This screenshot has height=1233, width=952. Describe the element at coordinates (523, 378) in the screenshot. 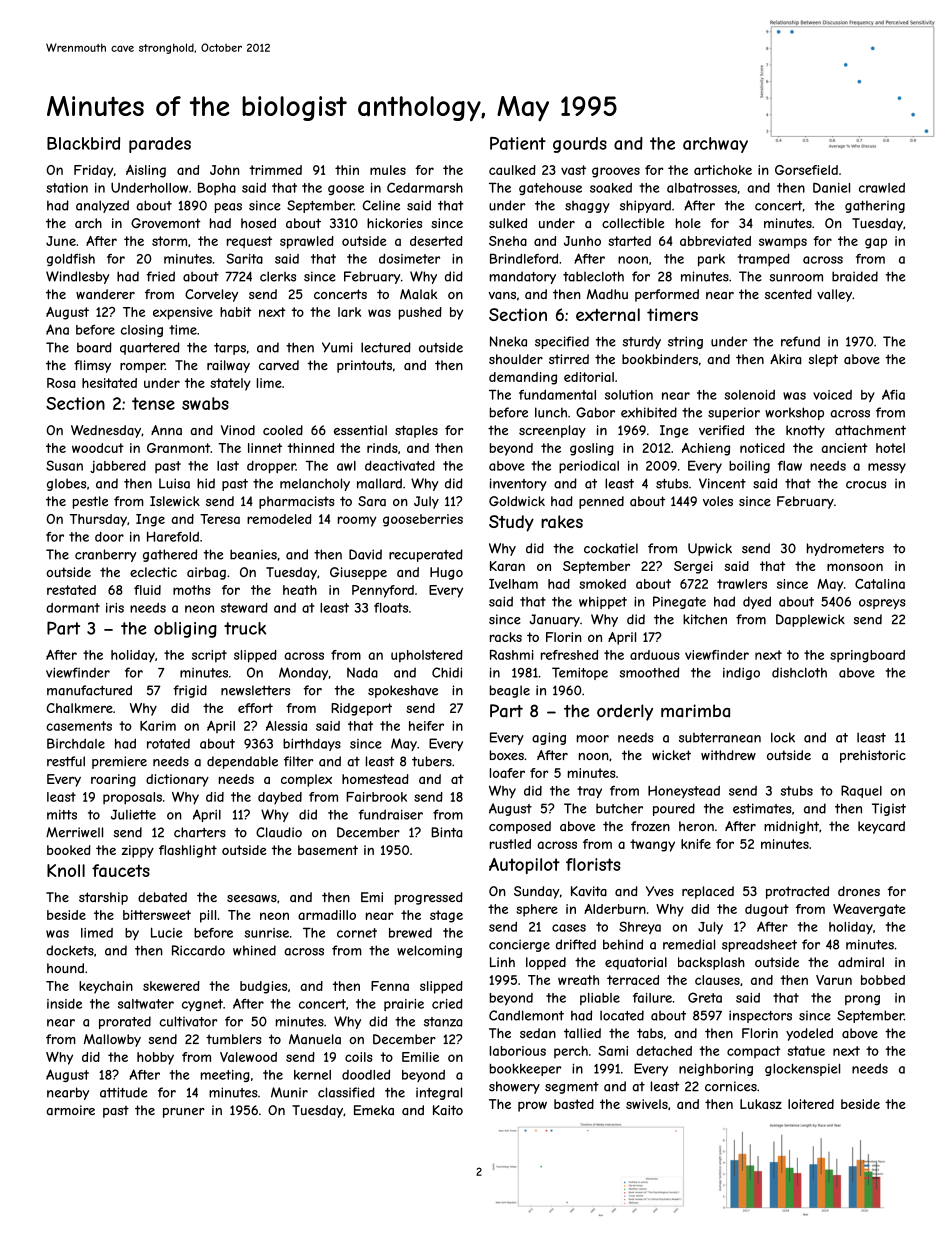

I see `demanding` at that location.
